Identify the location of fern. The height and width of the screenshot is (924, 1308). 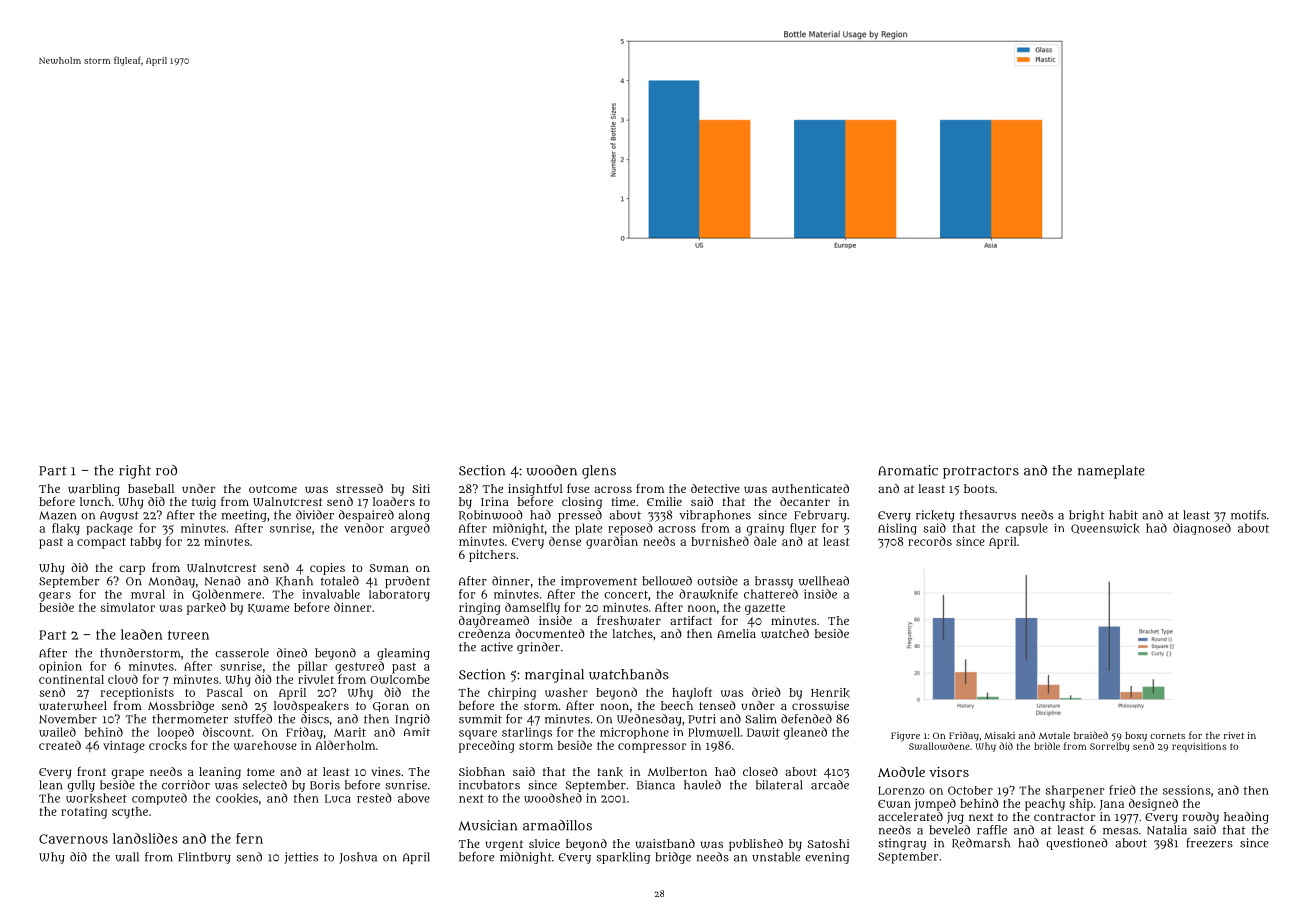
(249, 838).
